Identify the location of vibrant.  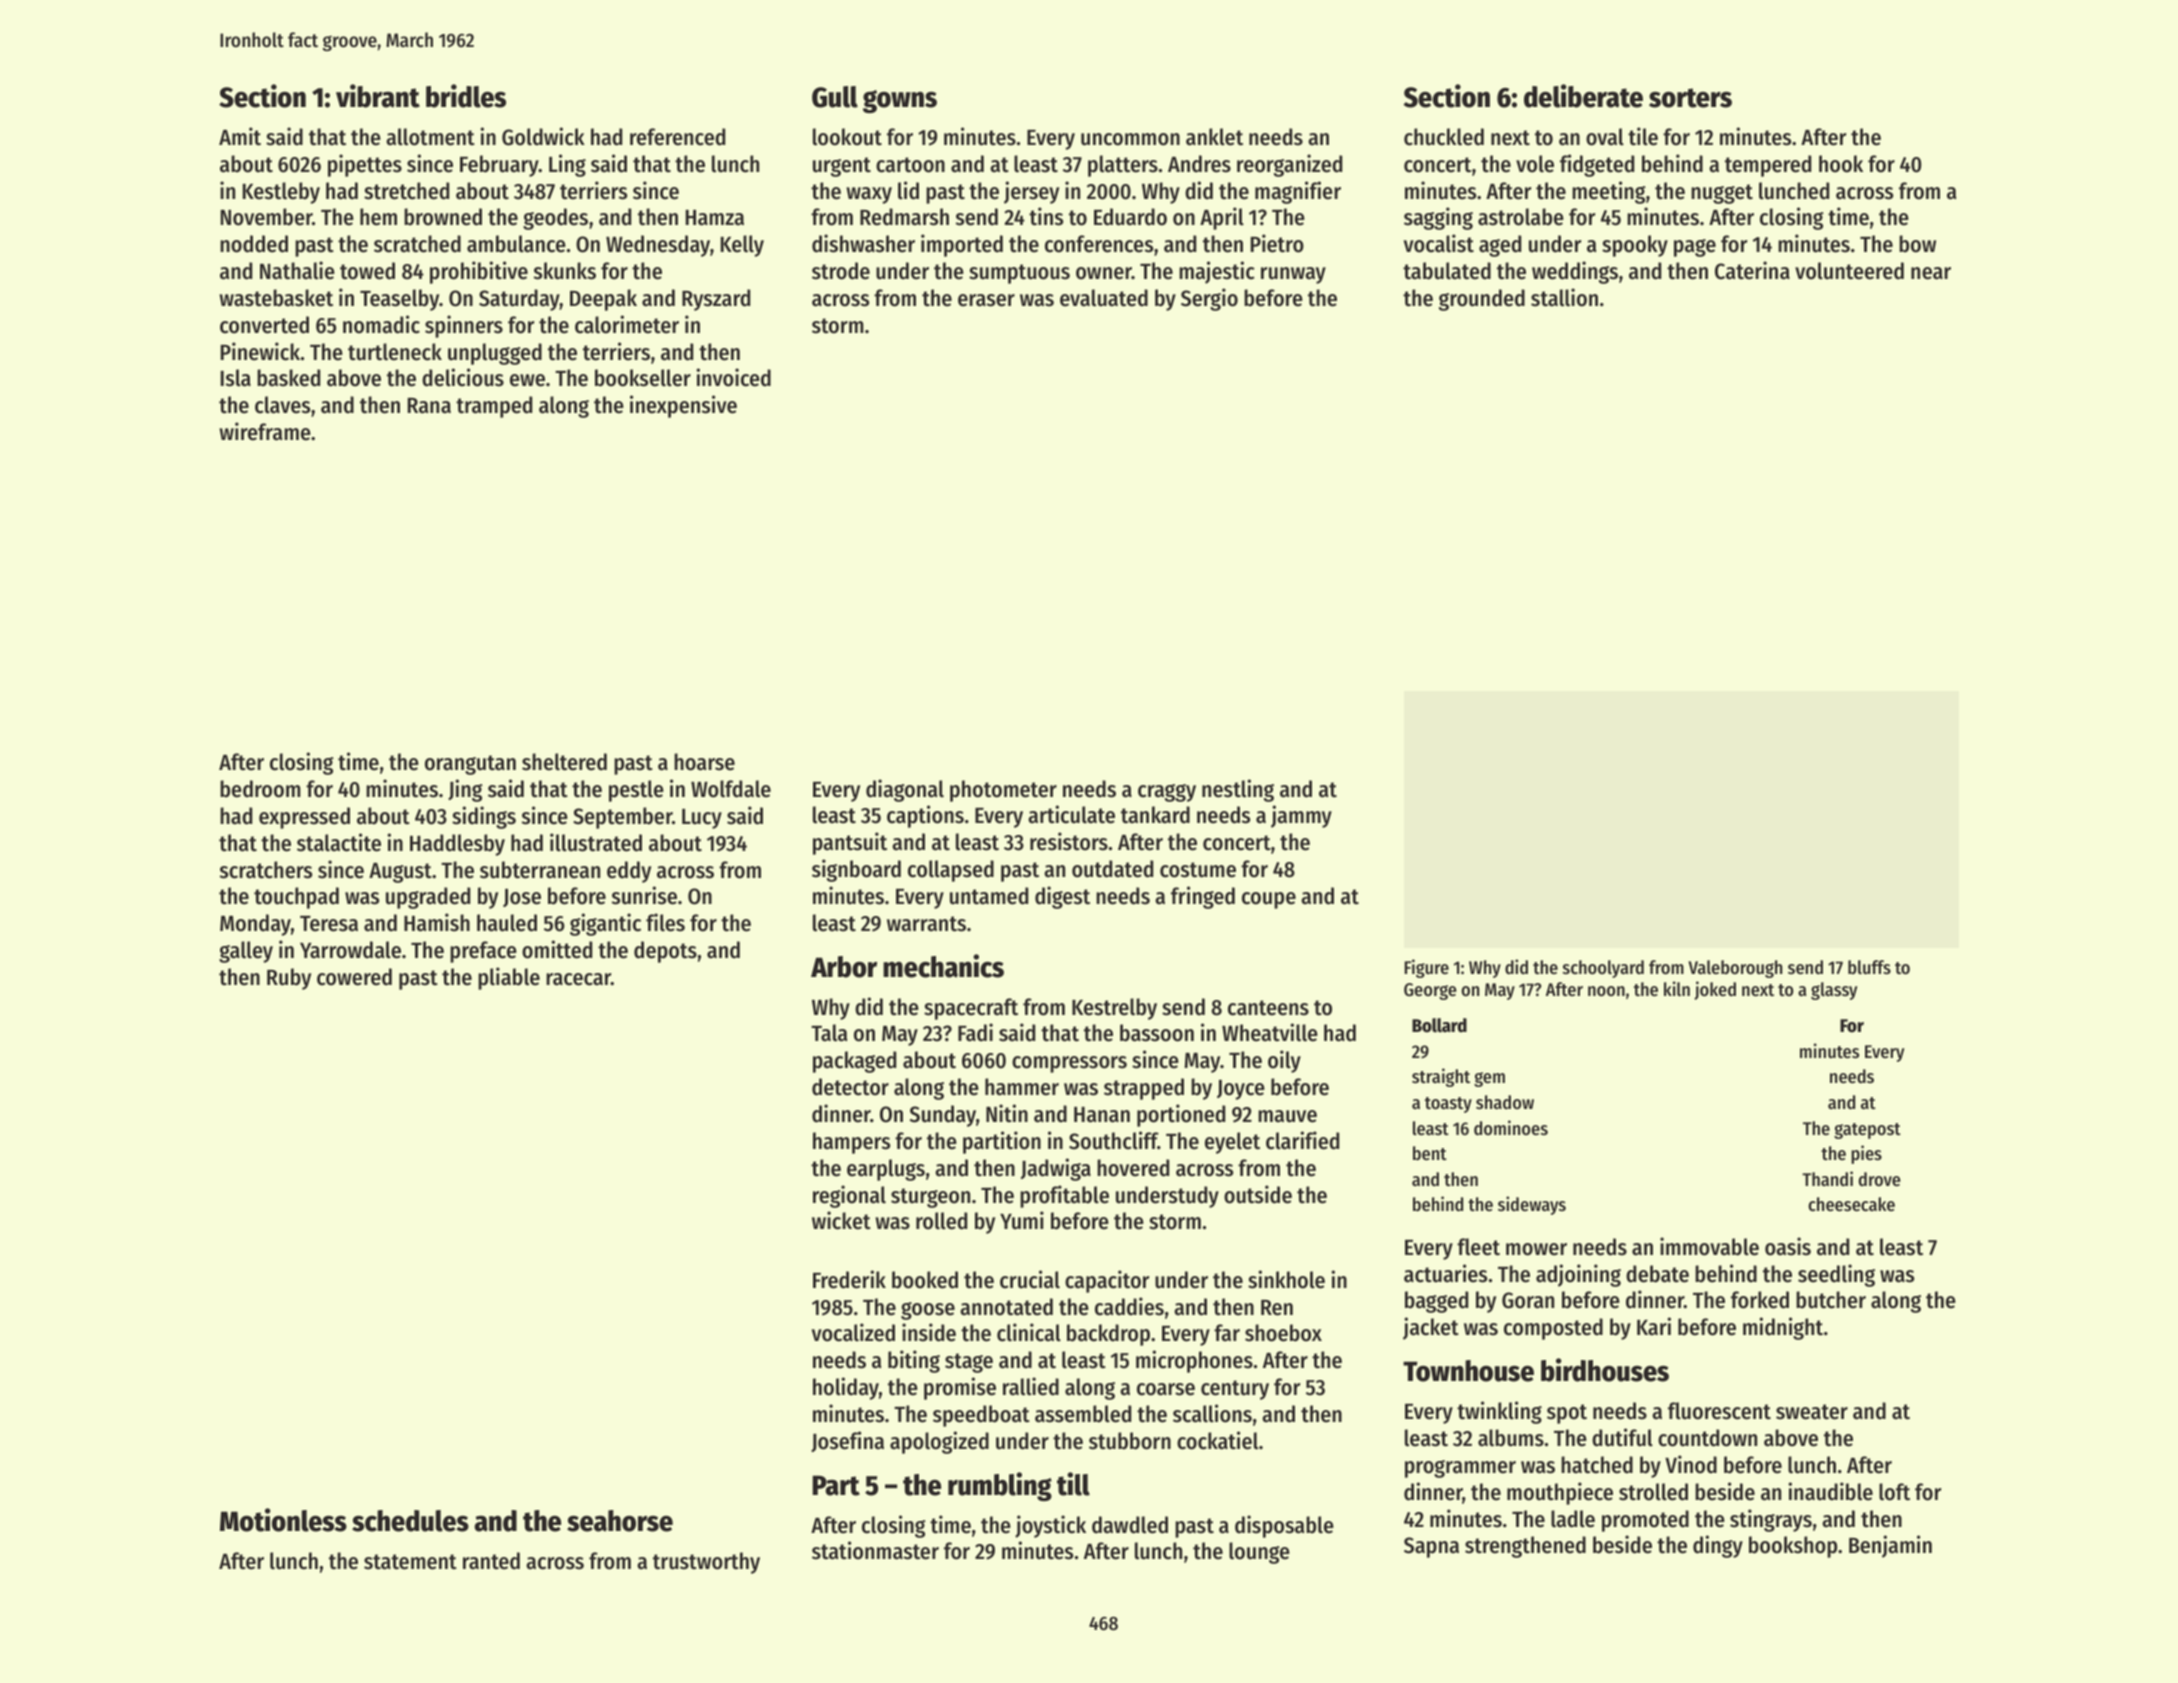
(378, 96).
